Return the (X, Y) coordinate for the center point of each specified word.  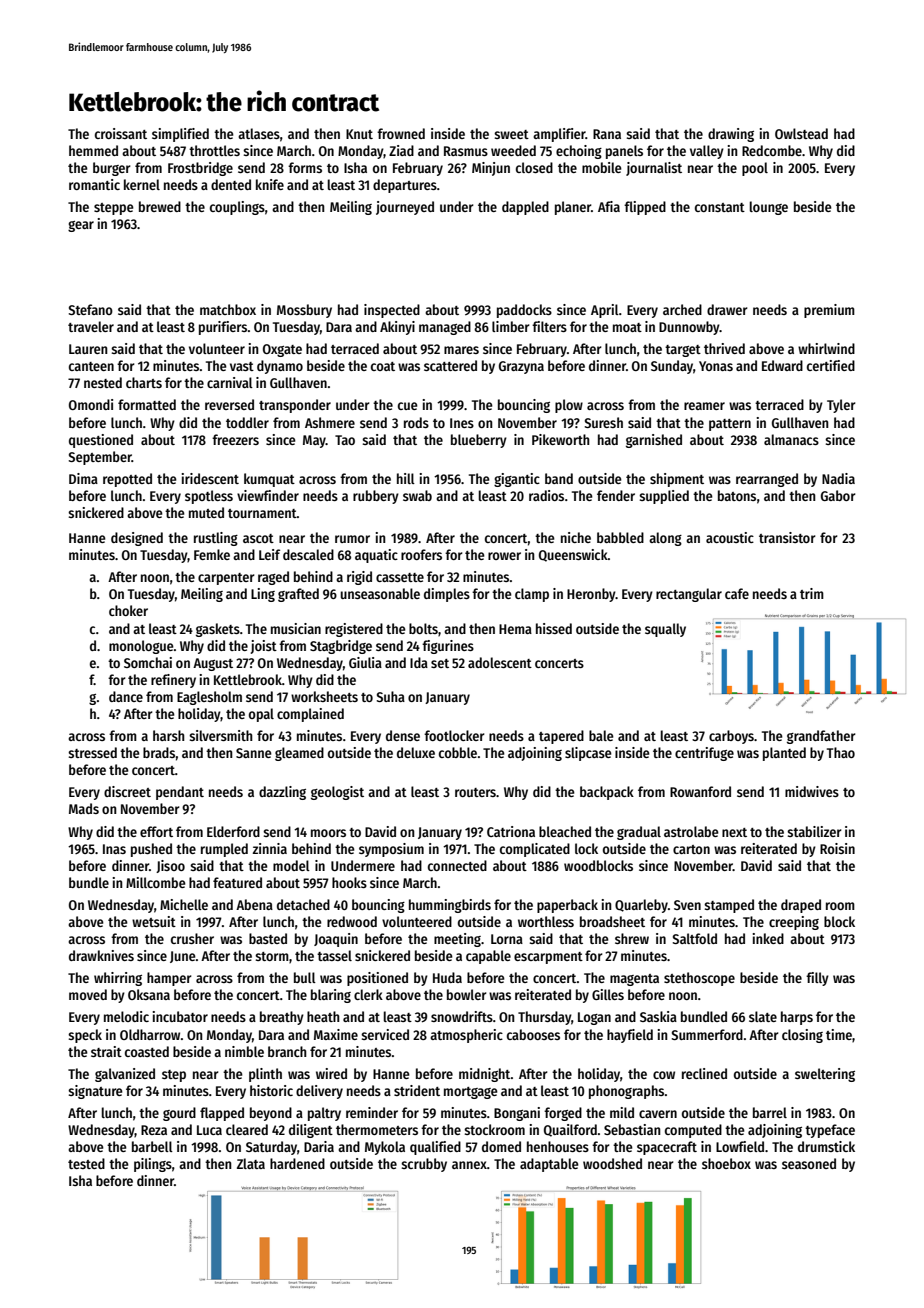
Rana (607, 134)
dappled (525, 208)
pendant (180, 793)
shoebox (726, 1163)
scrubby (424, 1165)
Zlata (251, 1163)
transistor (787, 537)
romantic (94, 184)
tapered (561, 737)
